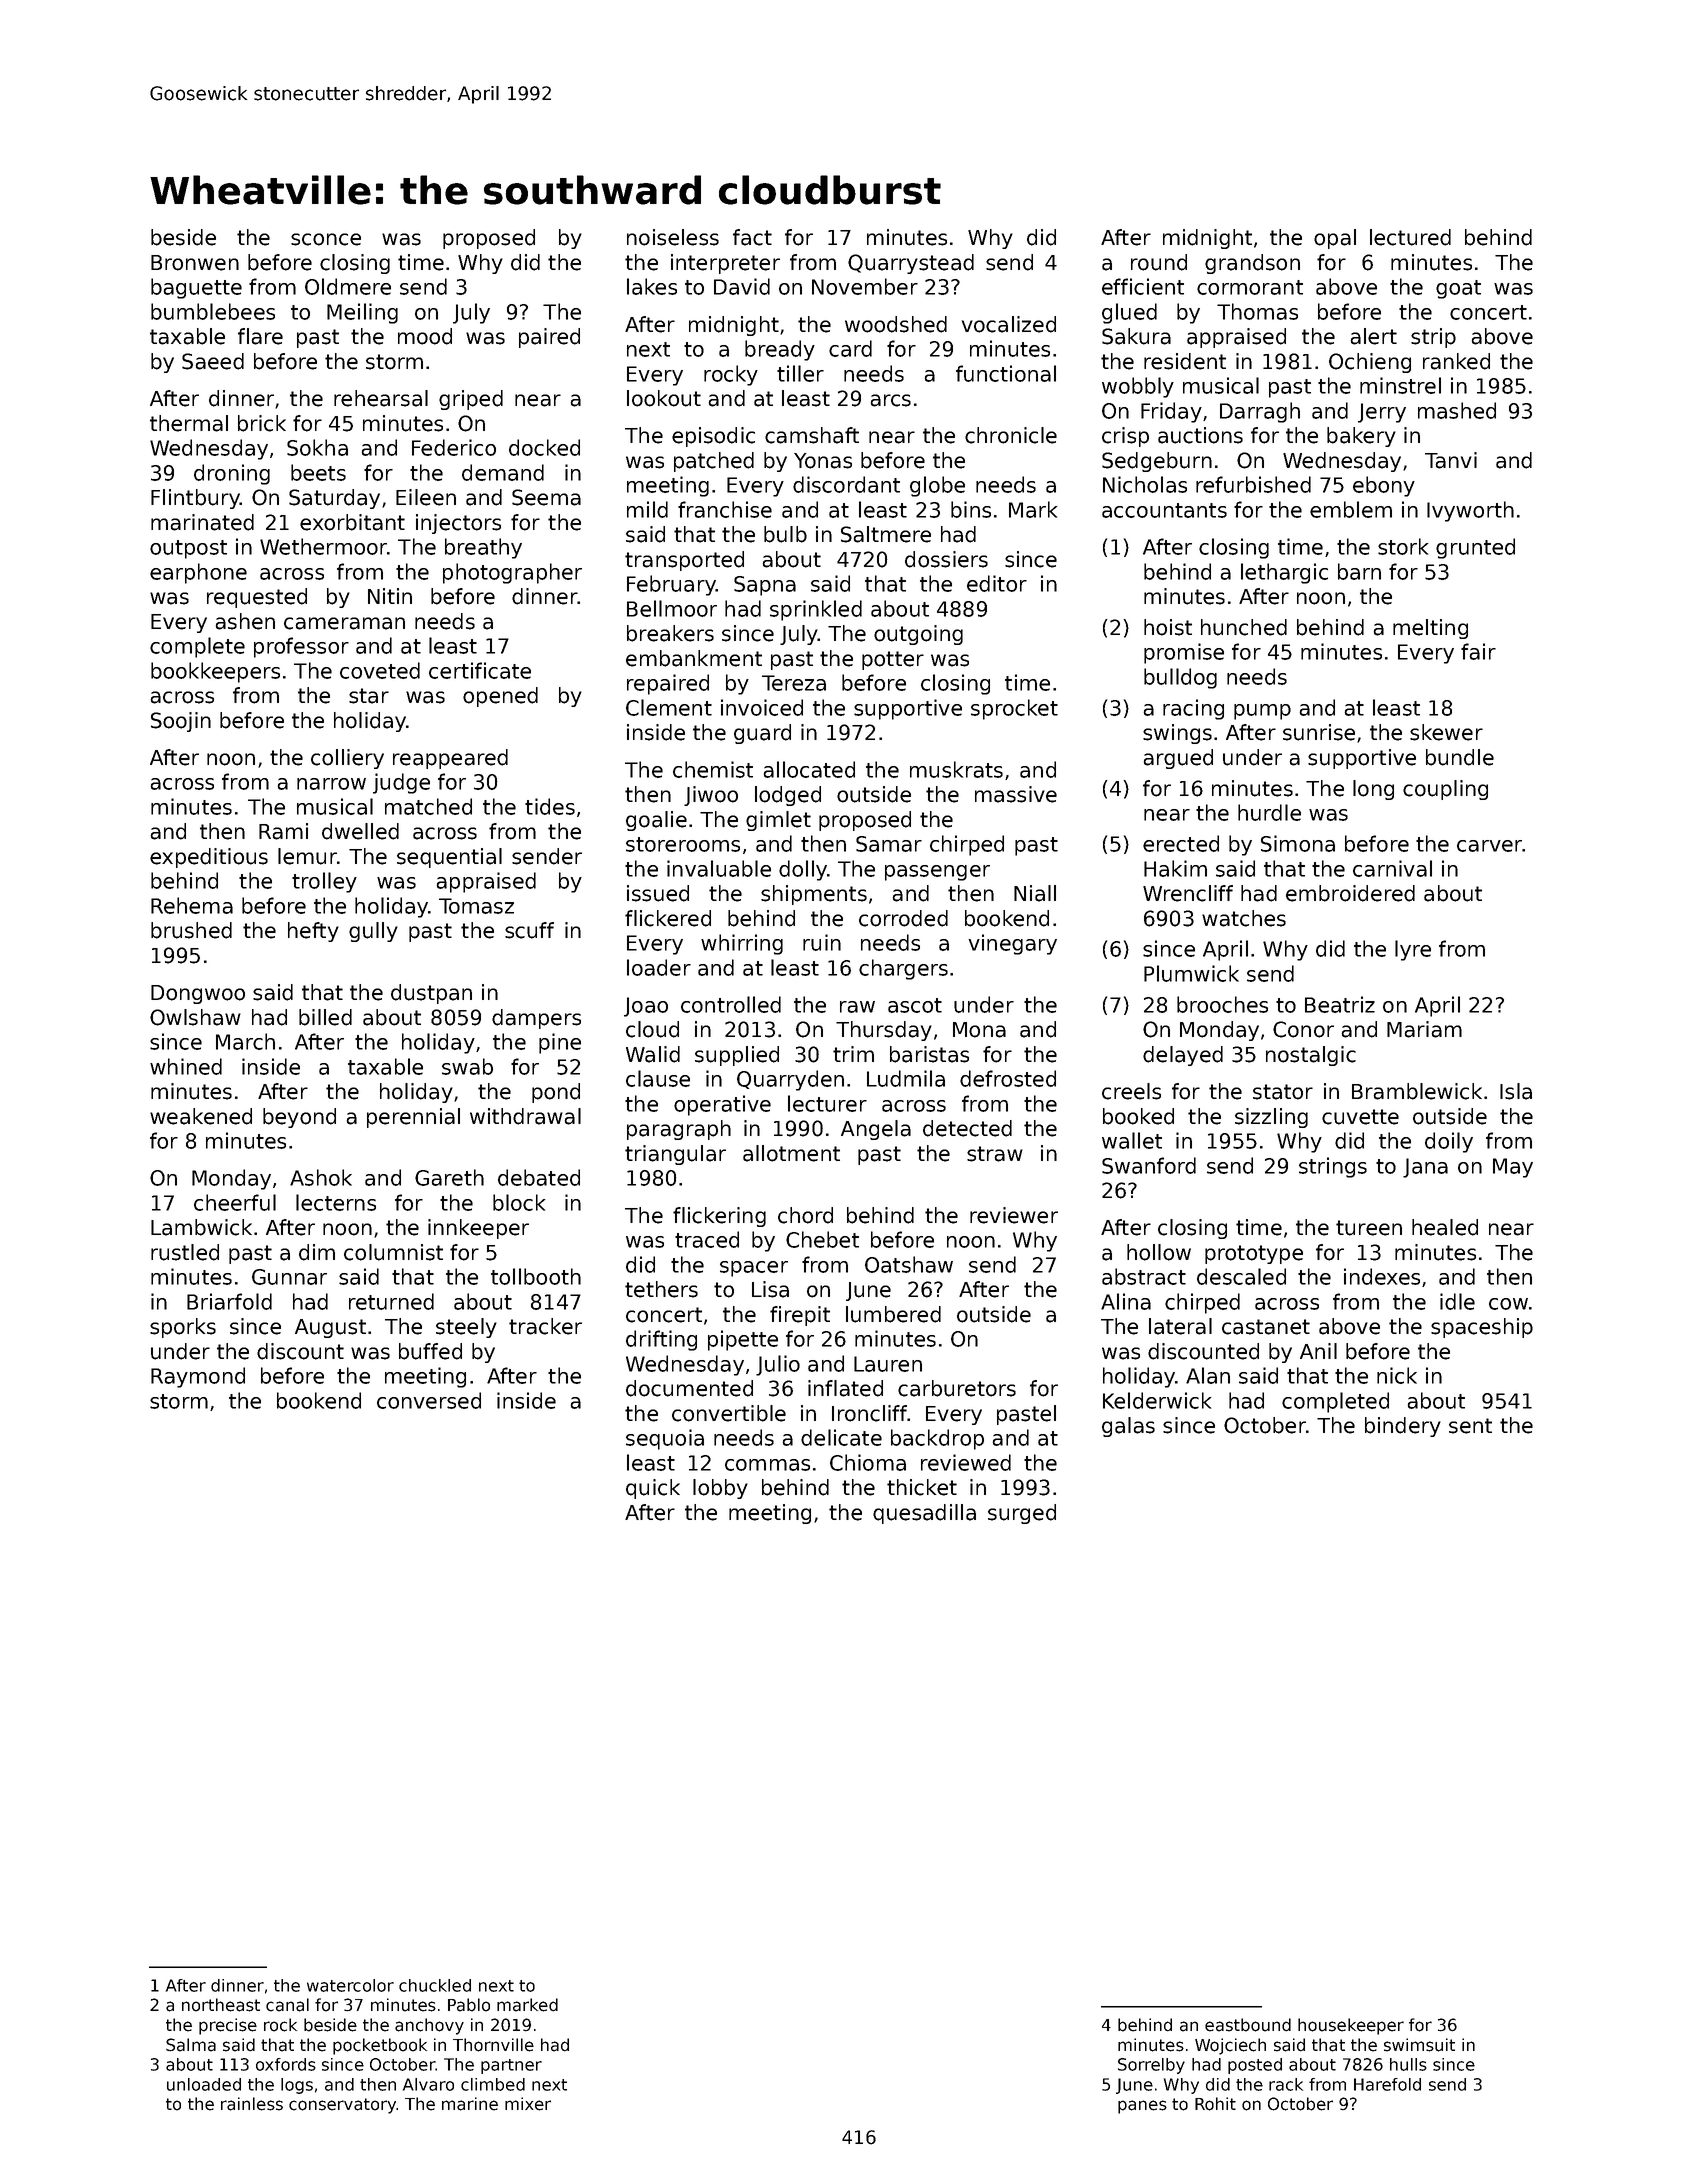 The image size is (1683, 2178). I want to click on trolley, so click(324, 882).
